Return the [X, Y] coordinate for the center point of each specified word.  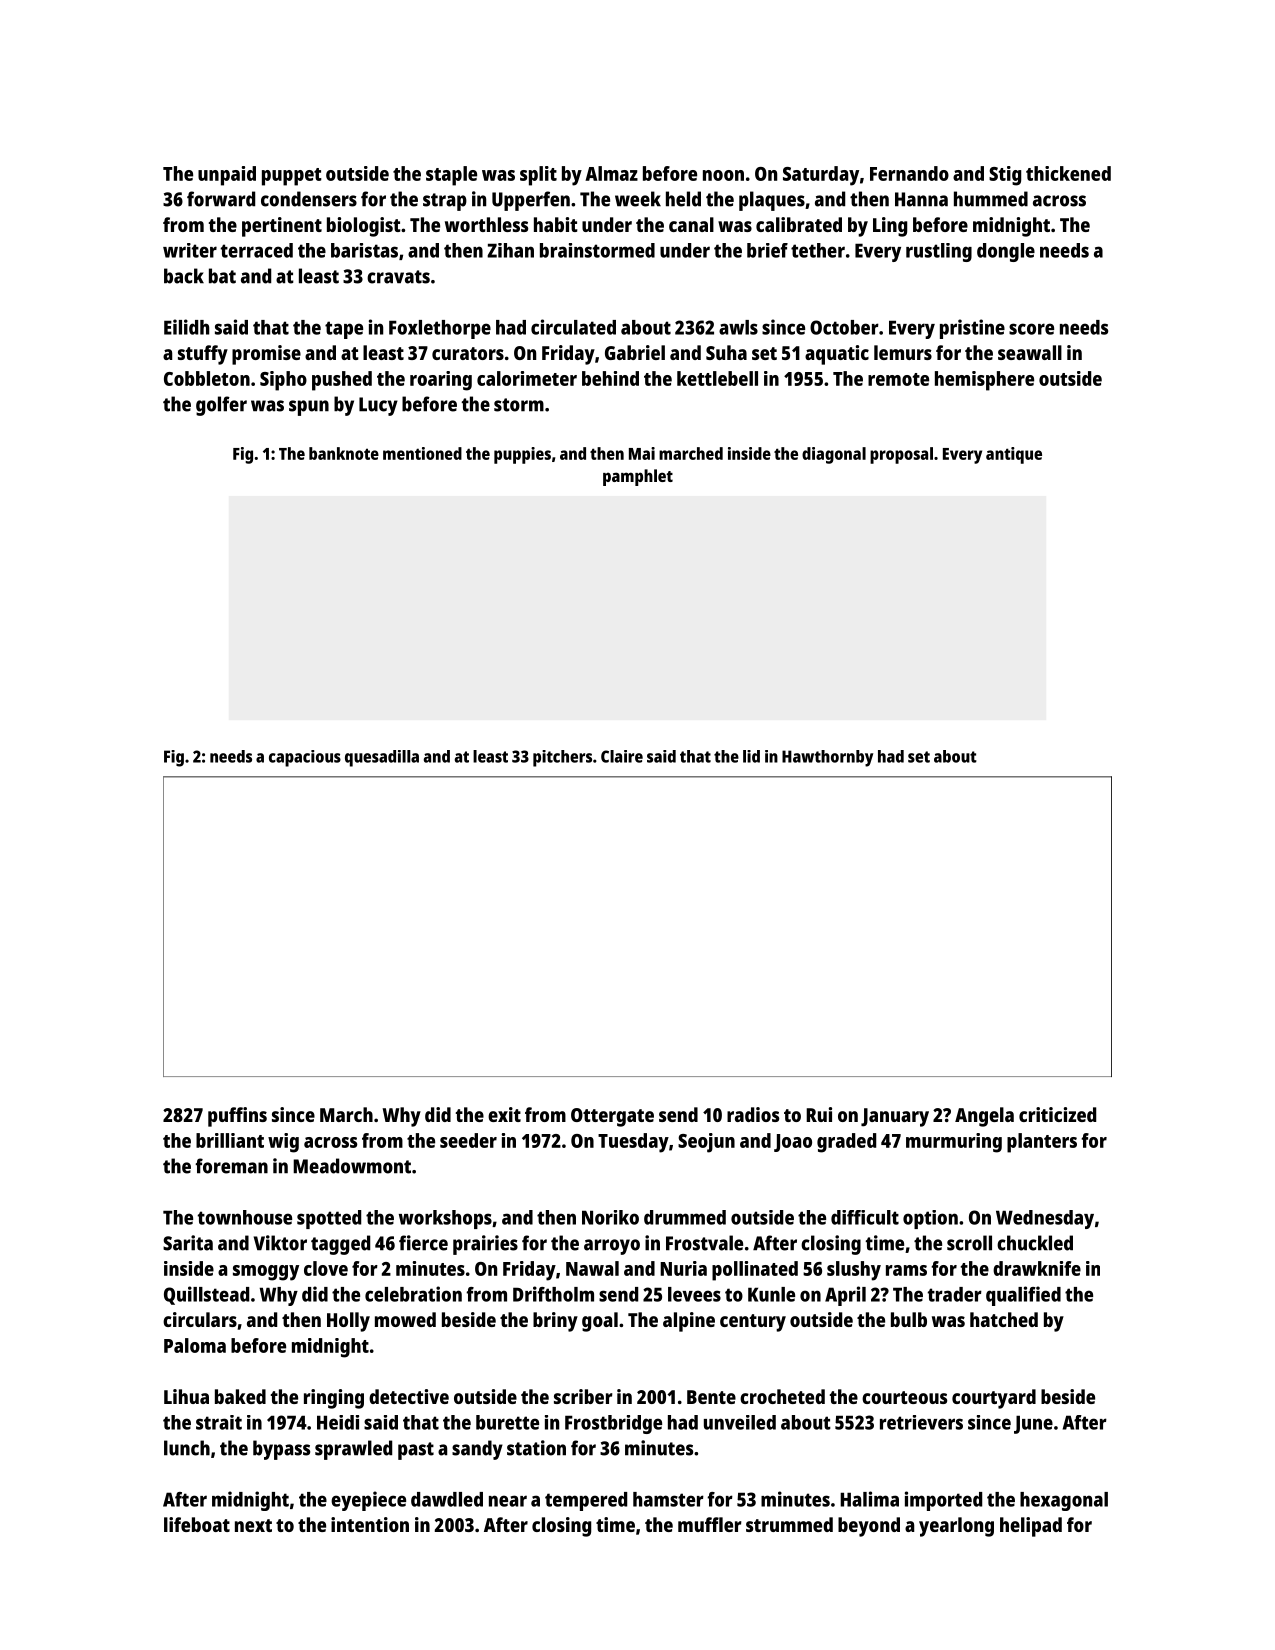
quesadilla [382, 758]
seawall [1030, 352]
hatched [1004, 1319]
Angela [984, 1117]
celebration [413, 1294]
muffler [709, 1524]
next [253, 1525]
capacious [305, 758]
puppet [292, 177]
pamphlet [638, 477]
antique [1014, 455]
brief [767, 250]
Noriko [610, 1217]
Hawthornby [827, 758]
